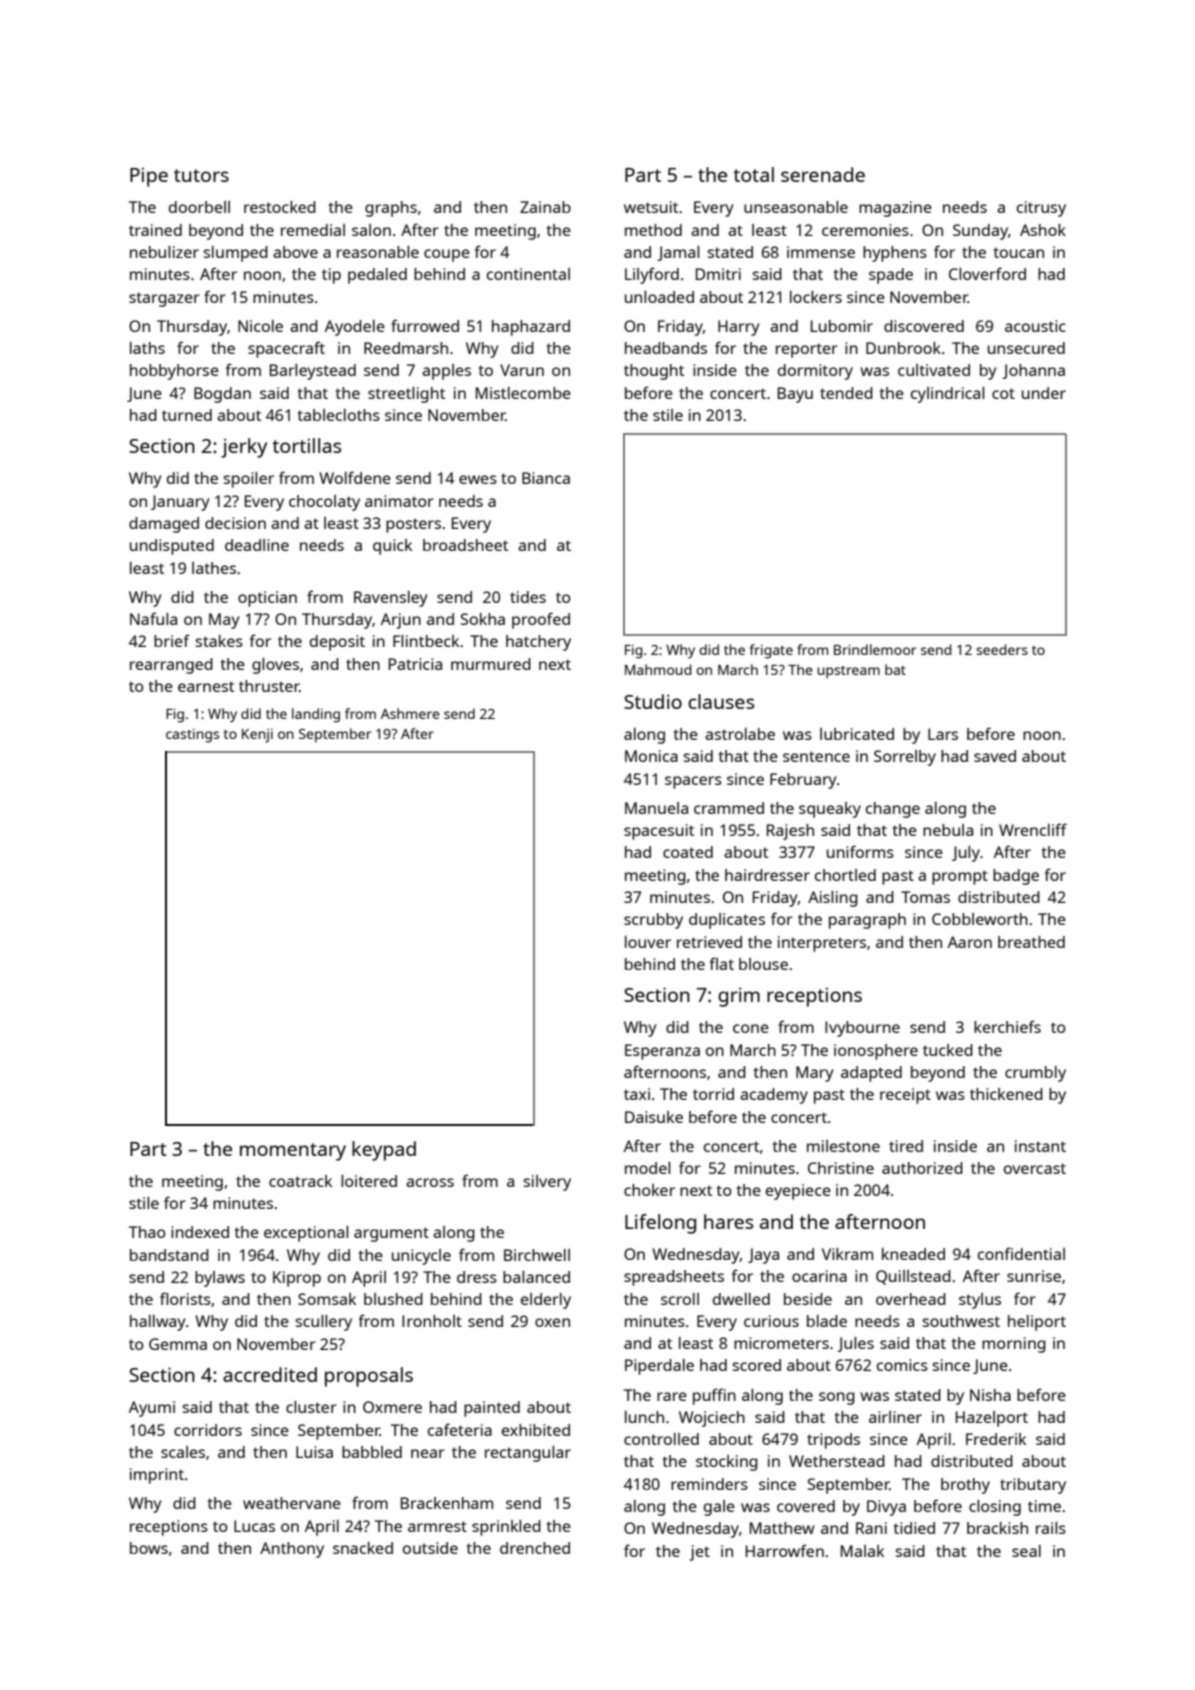 The width and height of the page is (1195, 1690). What do you see at coordinates (867, 921) in the page?
I see `paragraph` at bounding box center [867, 921].
